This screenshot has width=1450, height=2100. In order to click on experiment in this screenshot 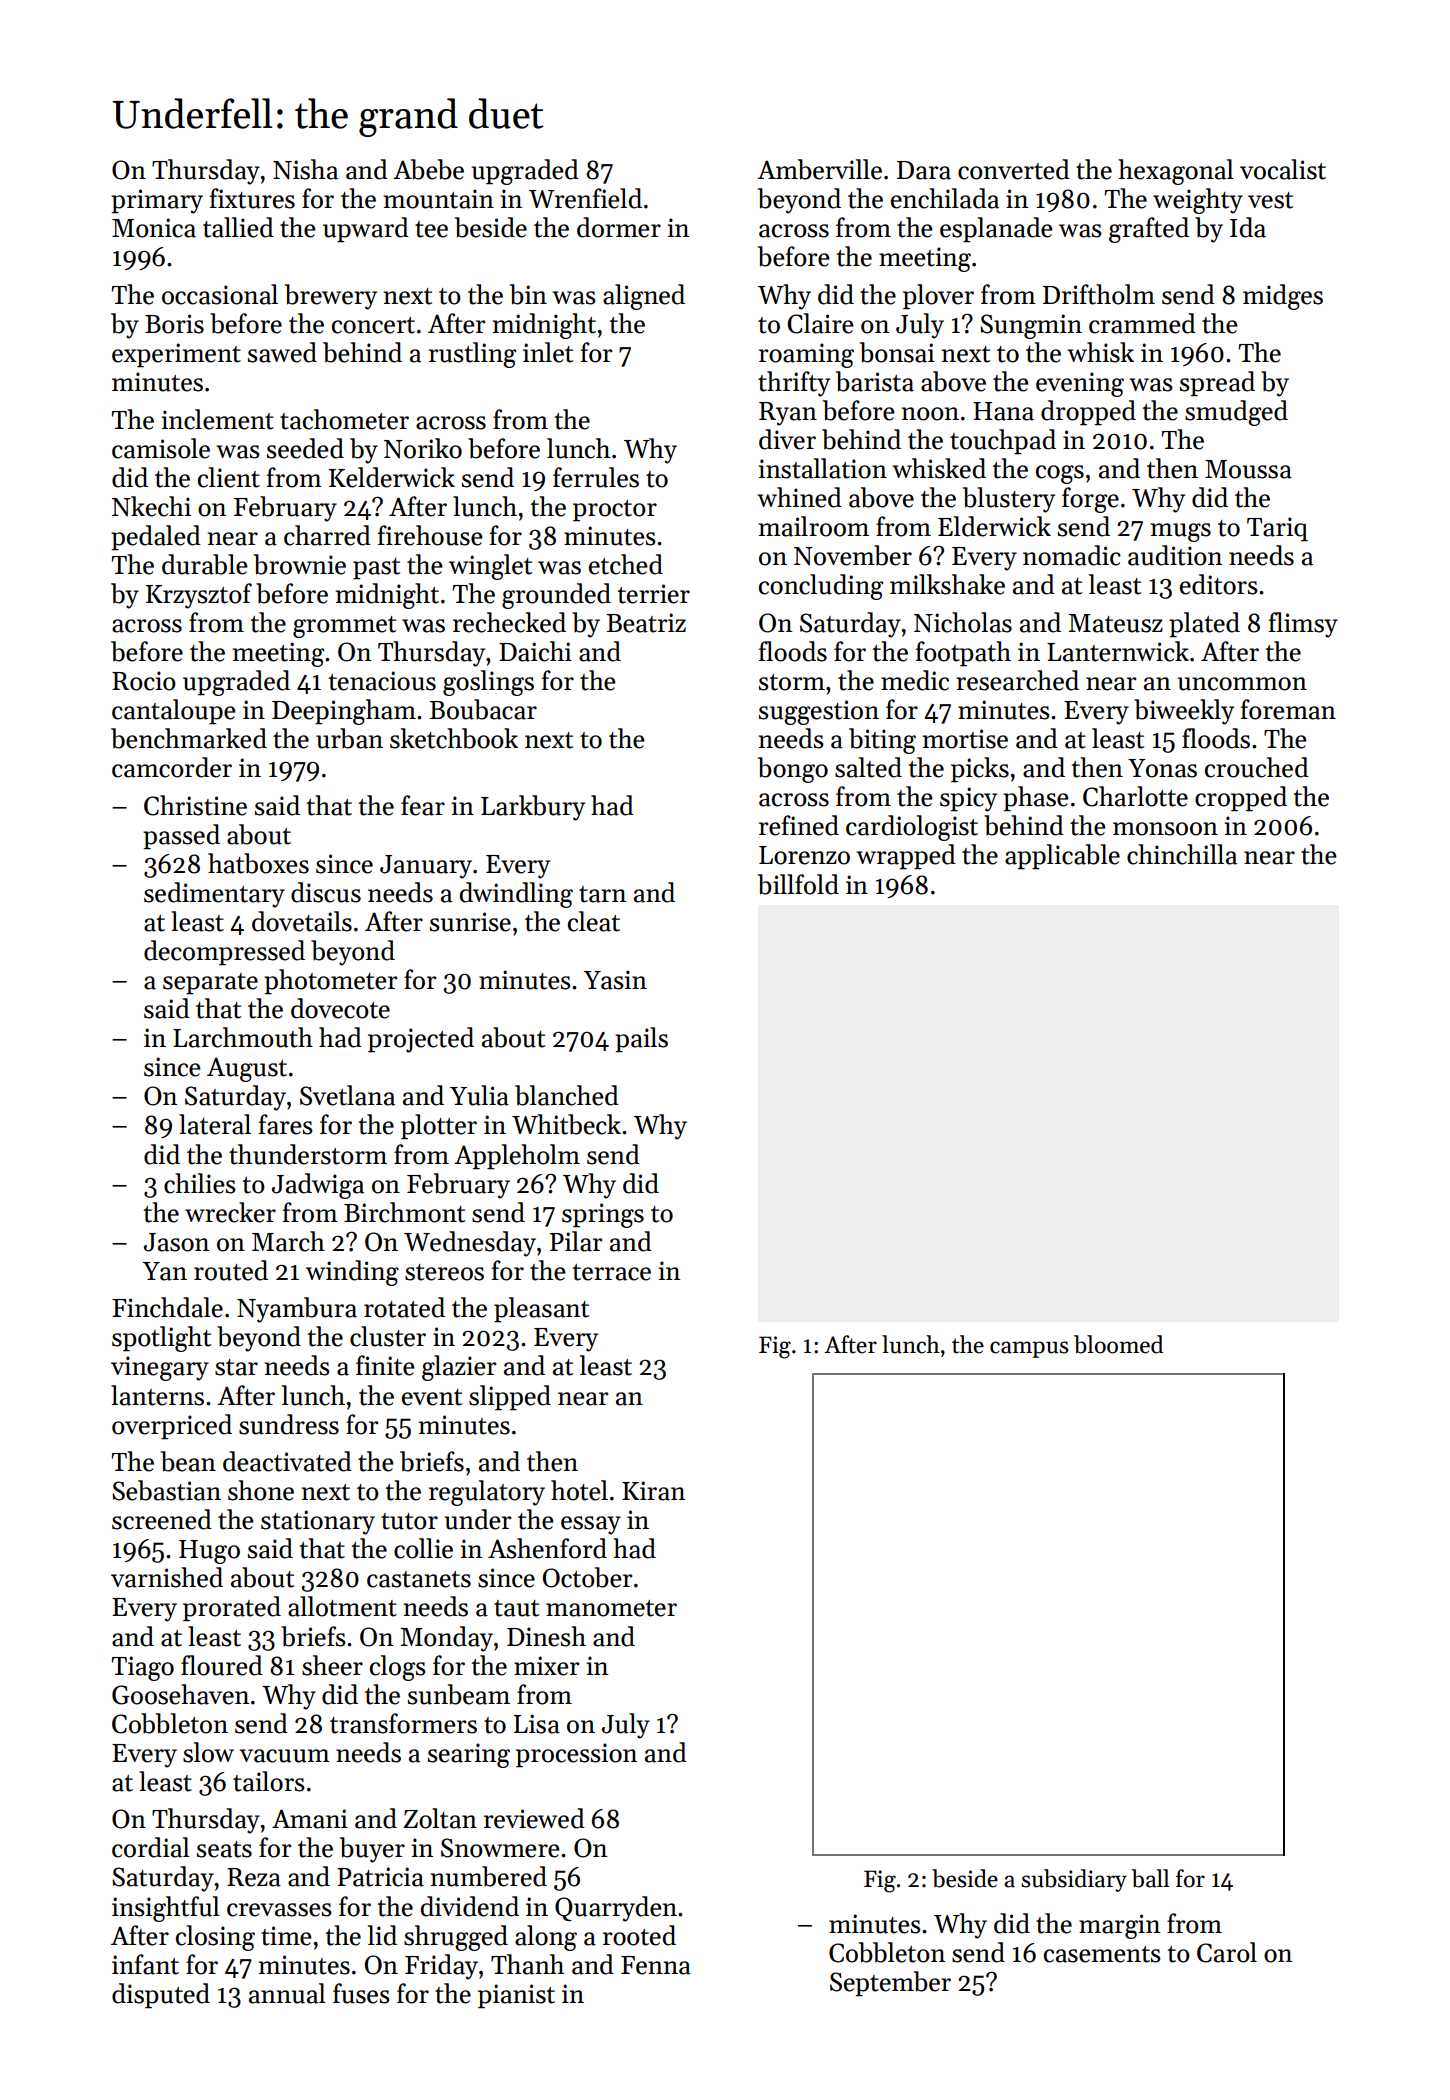, I will do `click(176, 355)`.
